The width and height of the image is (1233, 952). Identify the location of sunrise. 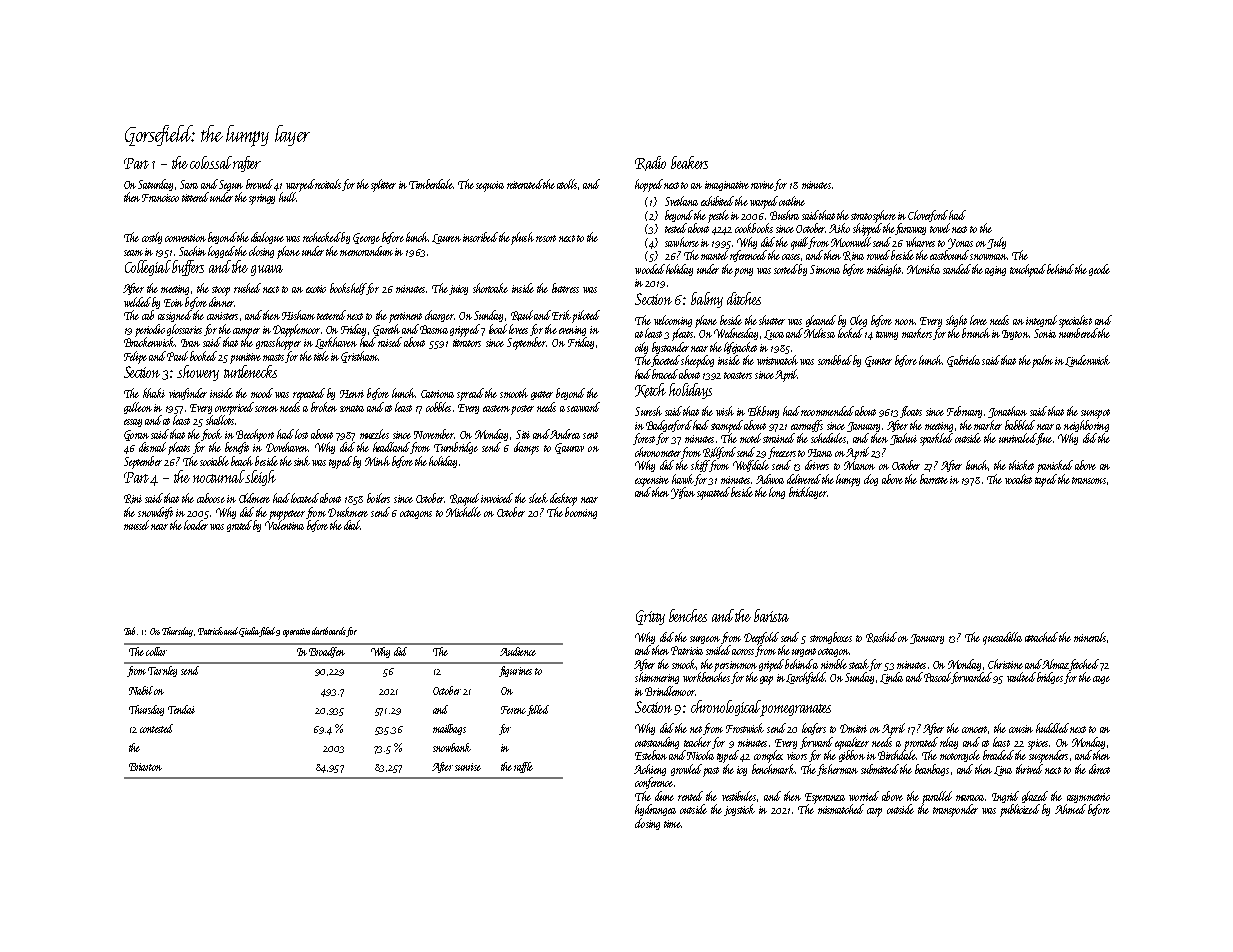
(468, 767).
